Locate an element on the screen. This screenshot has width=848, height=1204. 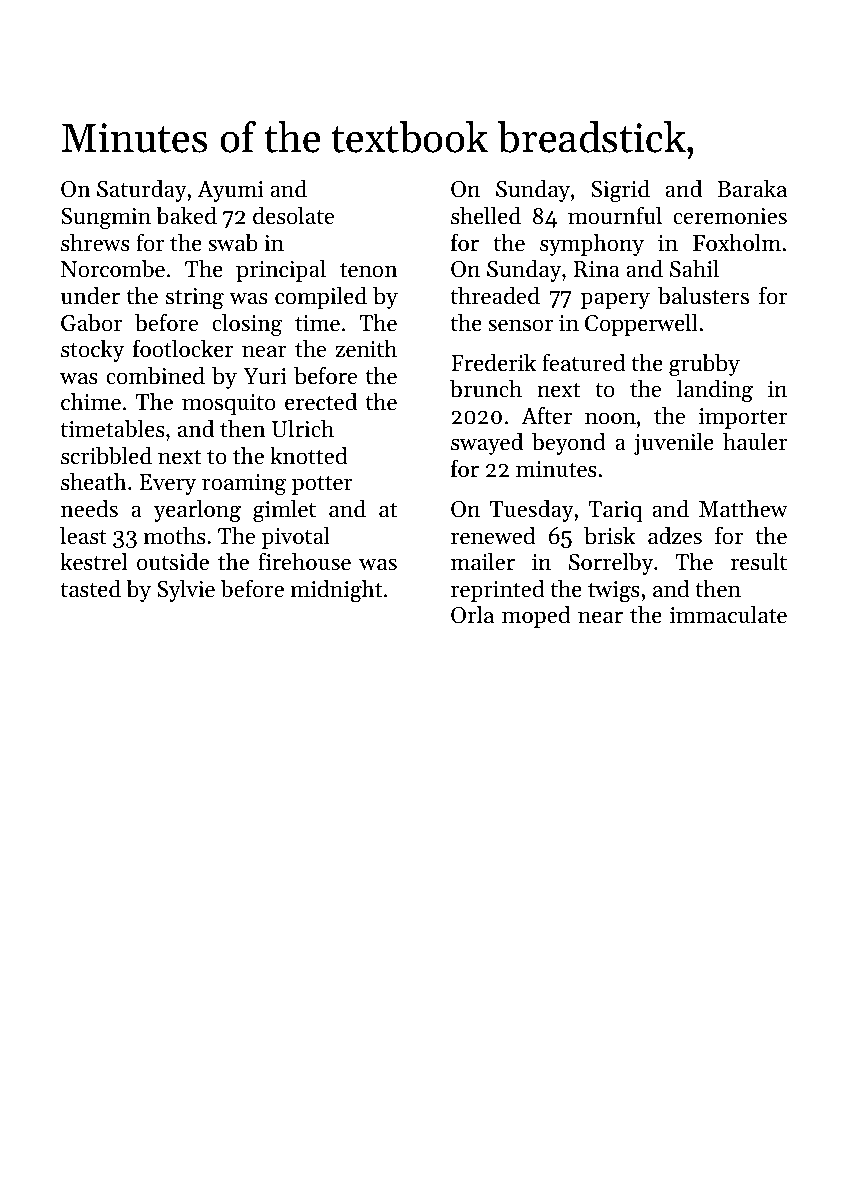
Saturday is located at coordinates (142, 190).
